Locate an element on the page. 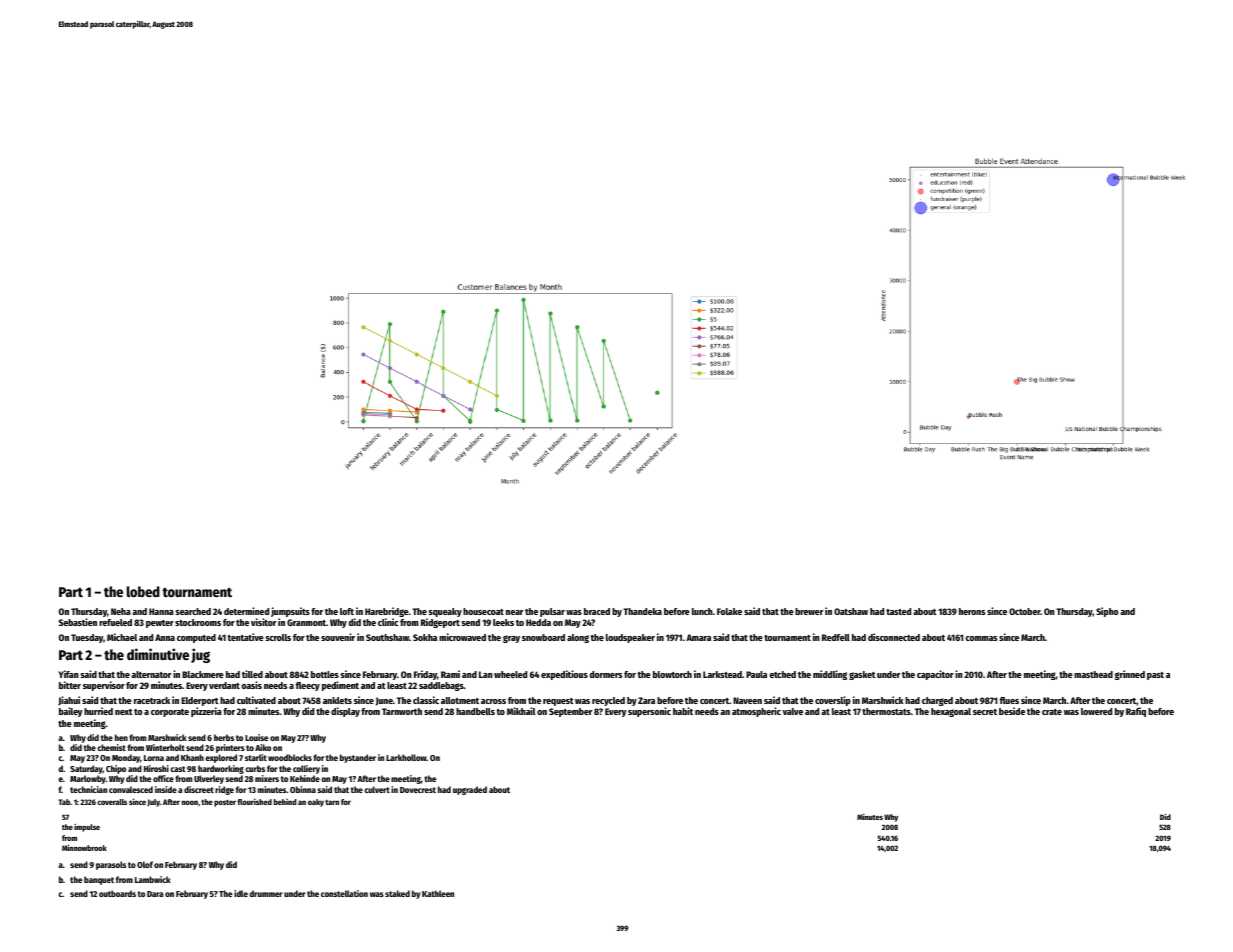 This image has width=1233, height=952. Blackmere is located at coordinates (203, 674).
